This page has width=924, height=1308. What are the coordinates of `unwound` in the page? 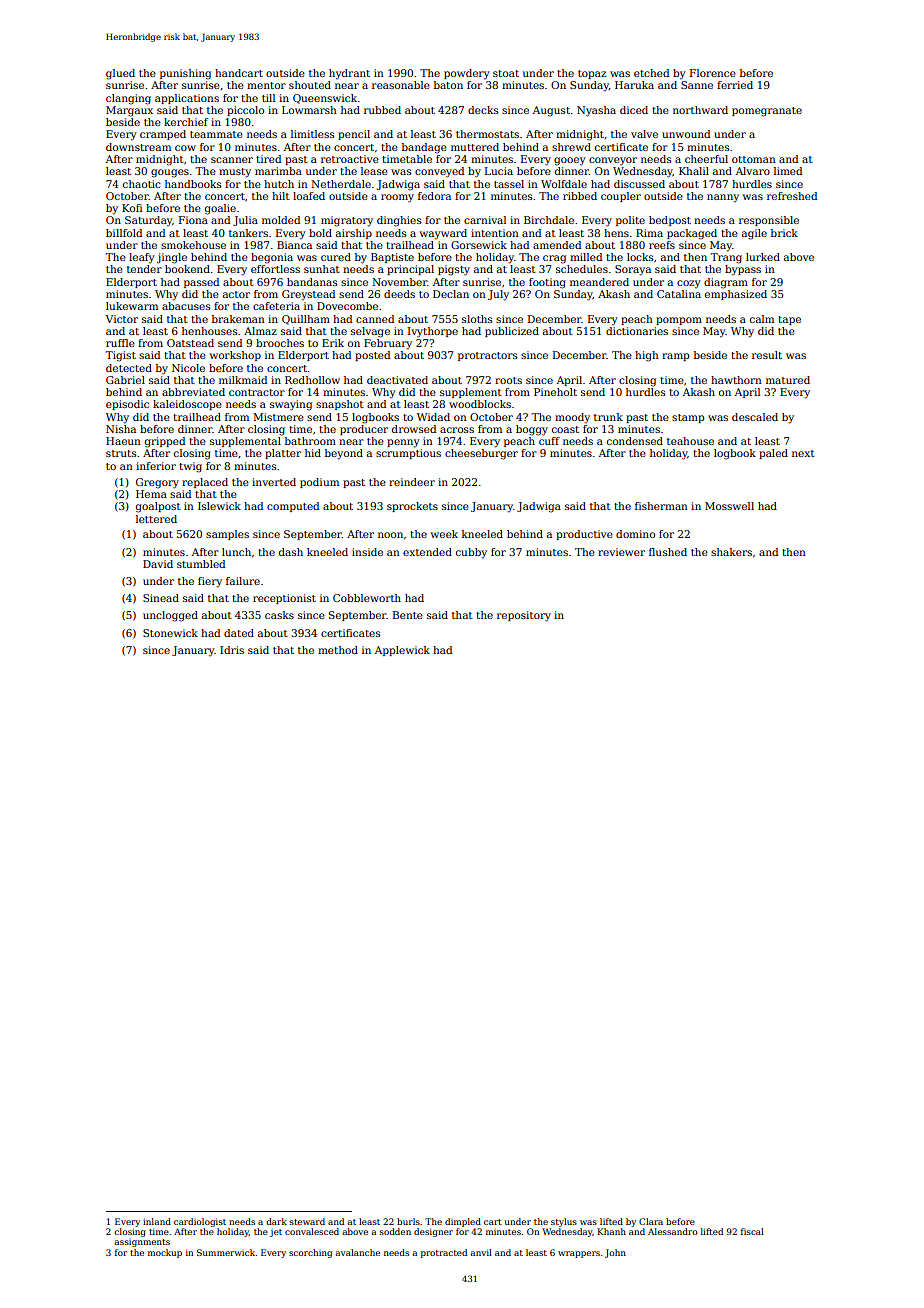 It's located at (686, 134).
